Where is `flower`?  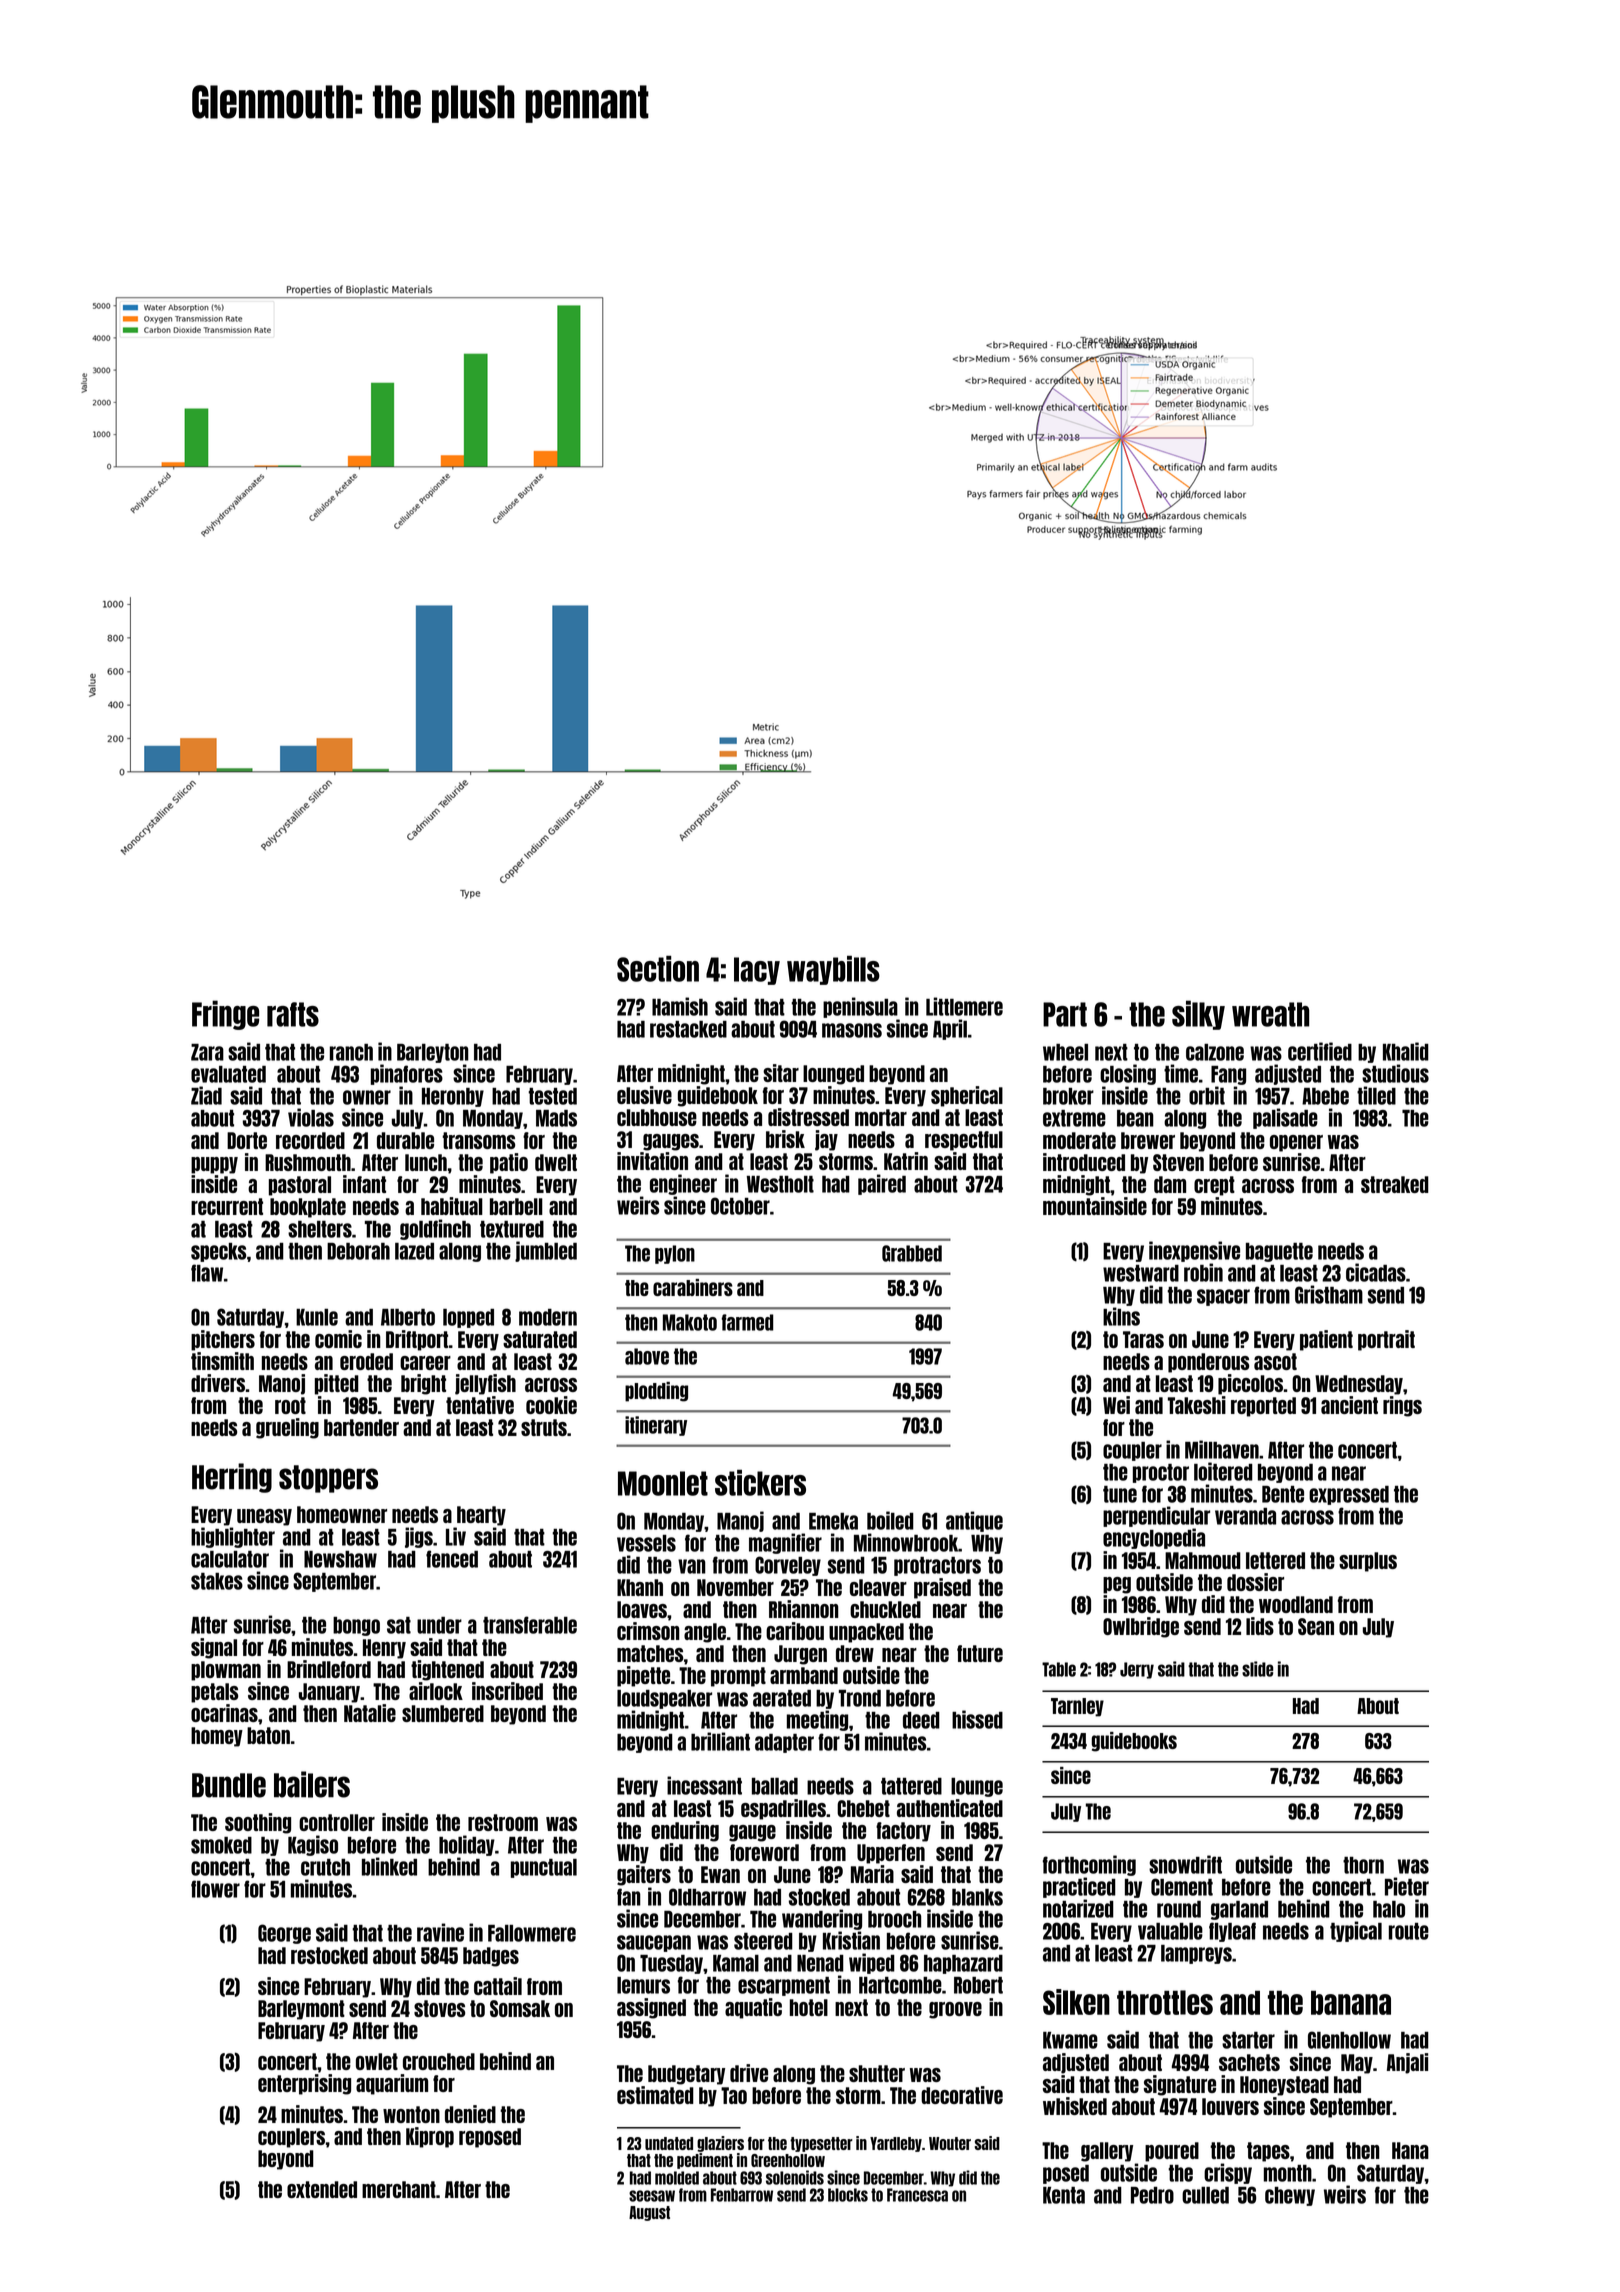 flower is located at coordinates (215, 1889).
